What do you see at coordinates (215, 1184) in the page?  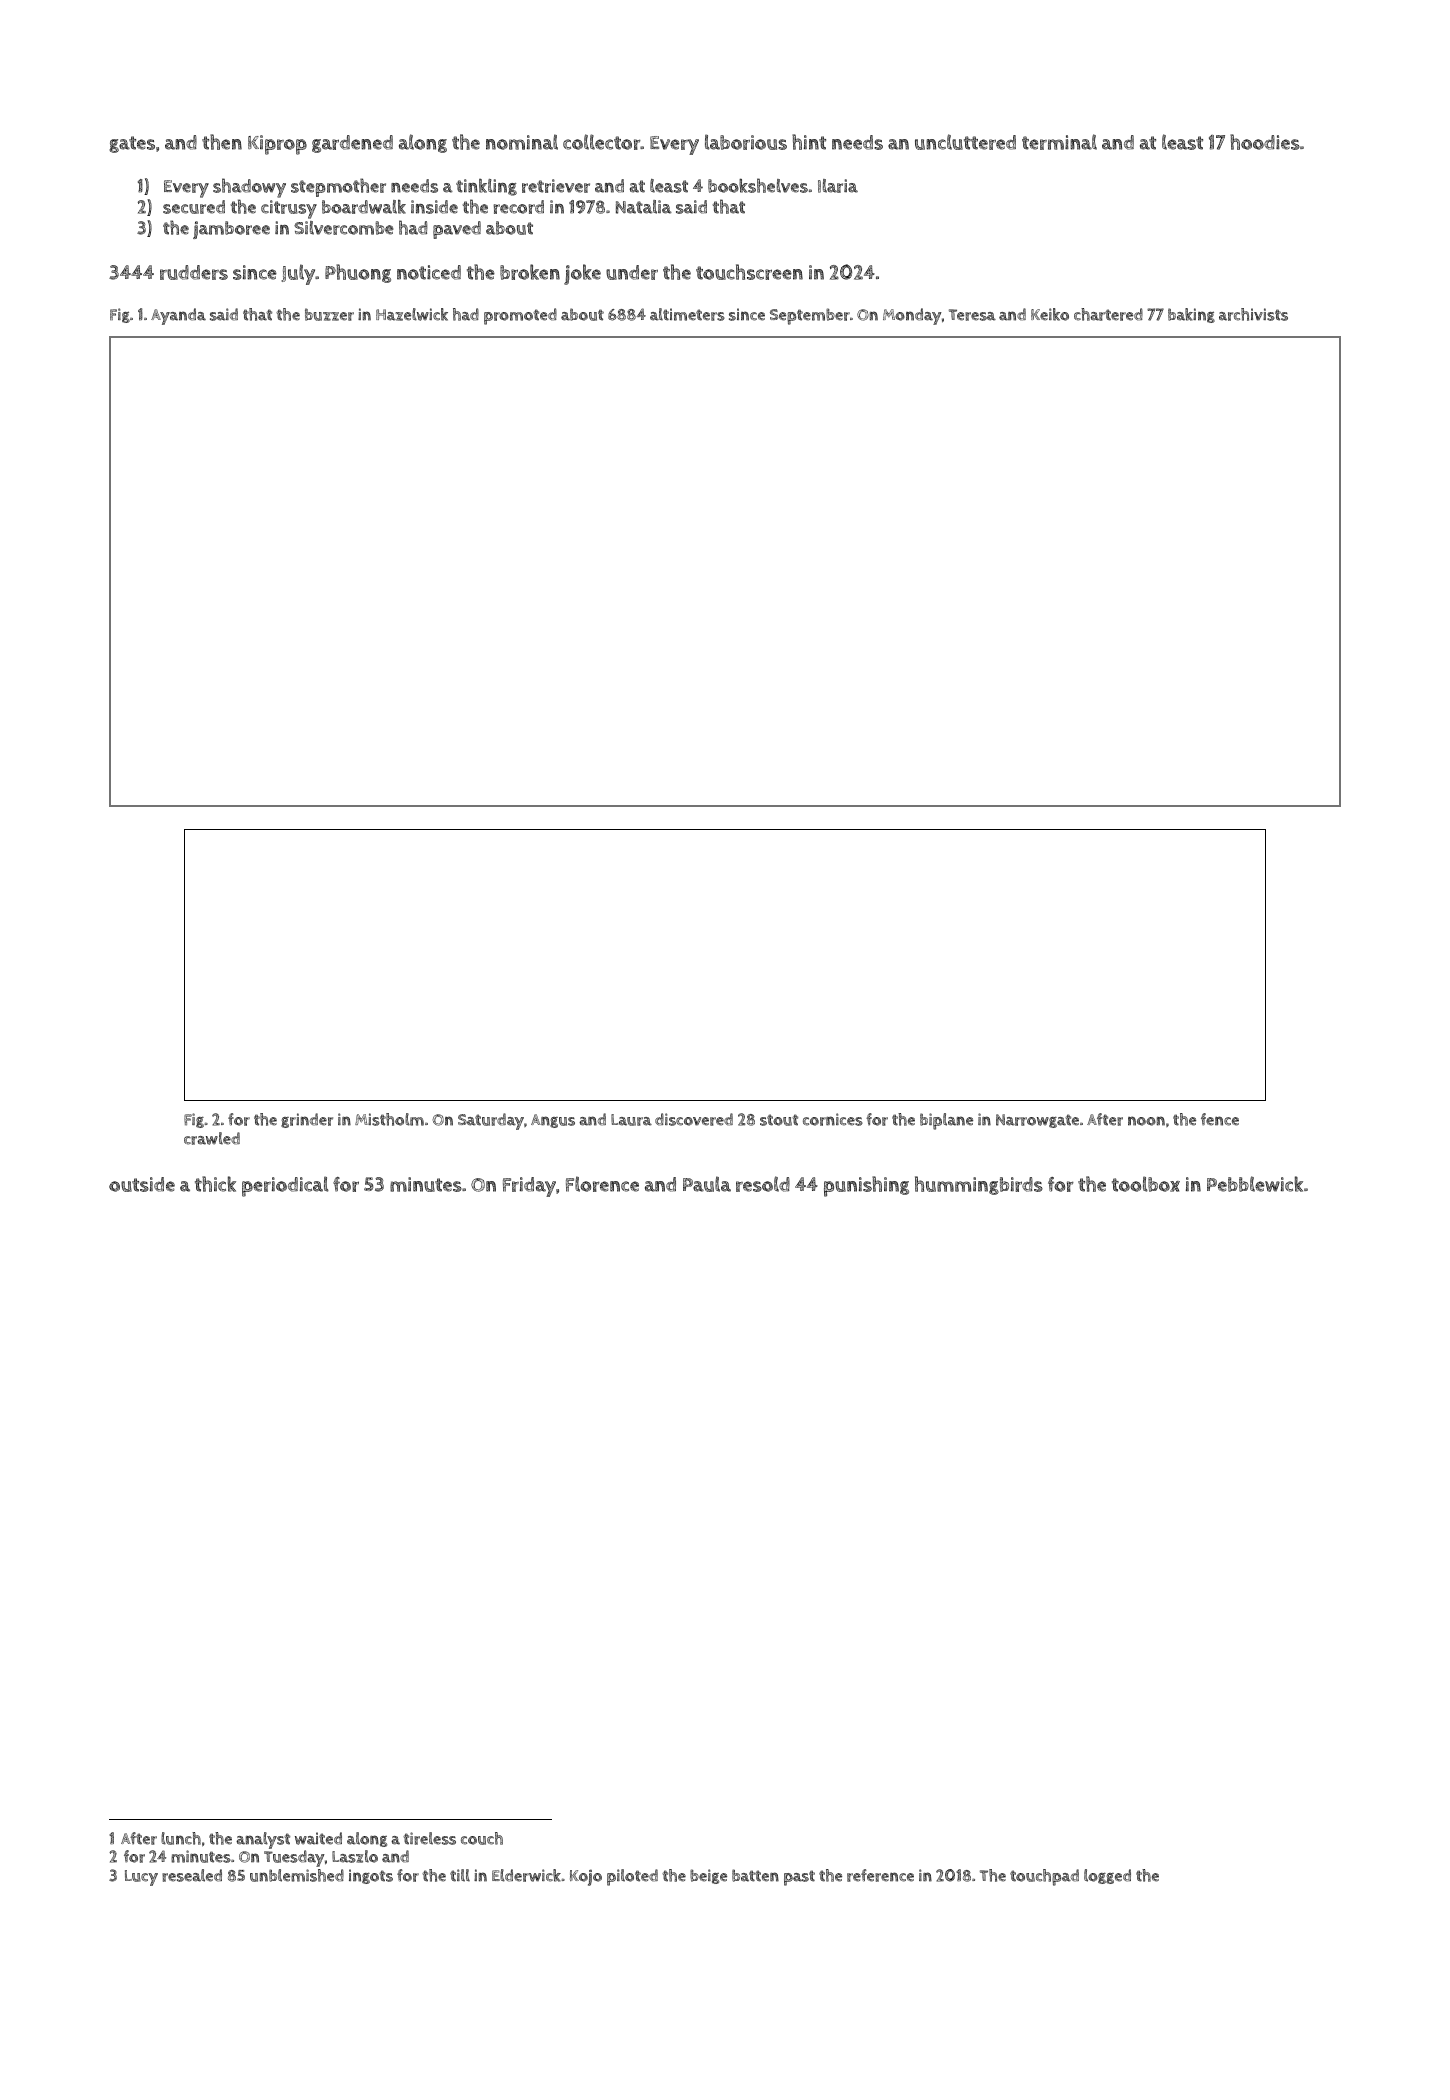 I see `thick` at bounding box center [215, 1184].
